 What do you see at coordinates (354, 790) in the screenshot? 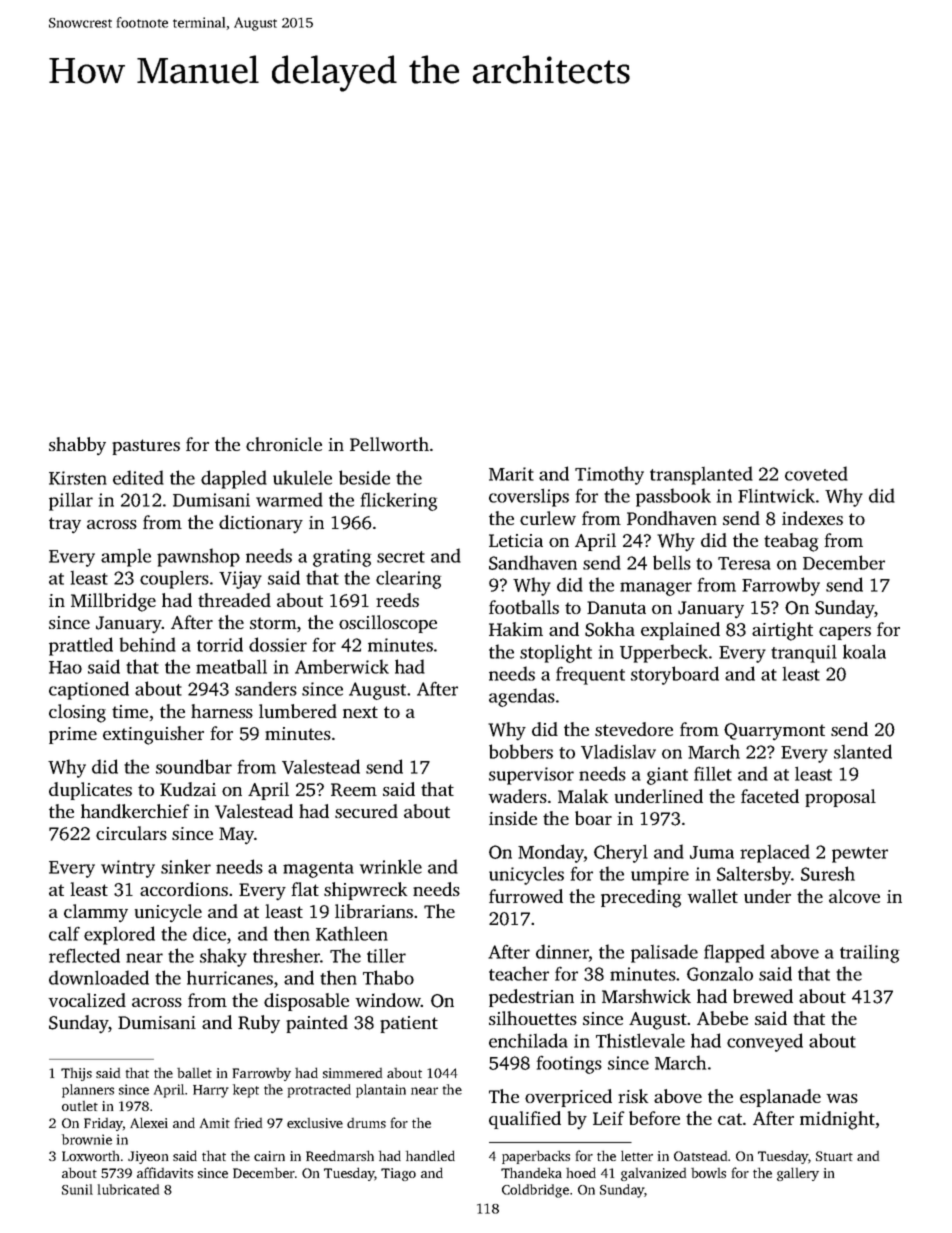
I see `Reem` at bounding box center [354, 790].
